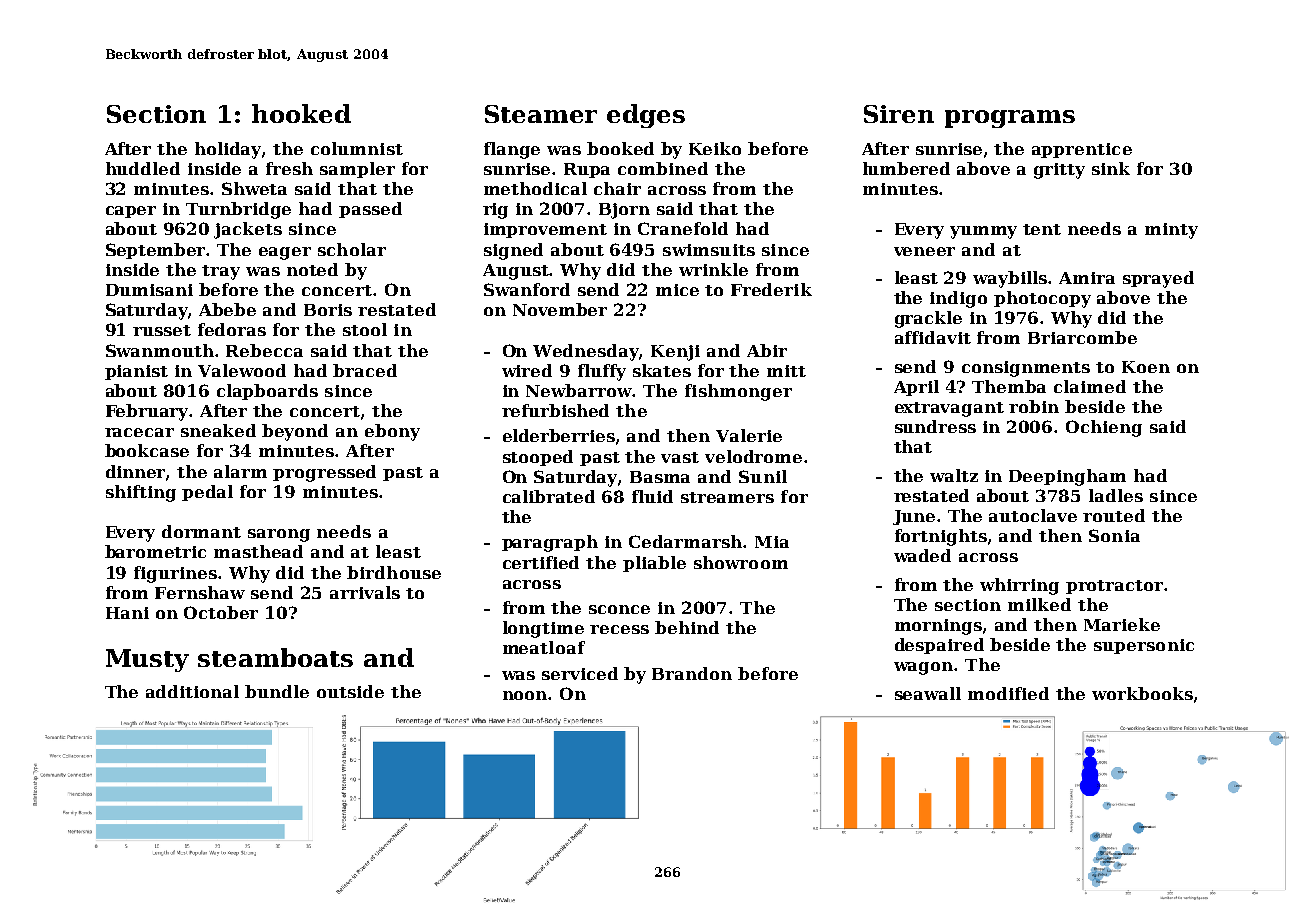 The width and height of the screenshot is (1308, 924). I want to click on Sonia, so click(1114, 535).
